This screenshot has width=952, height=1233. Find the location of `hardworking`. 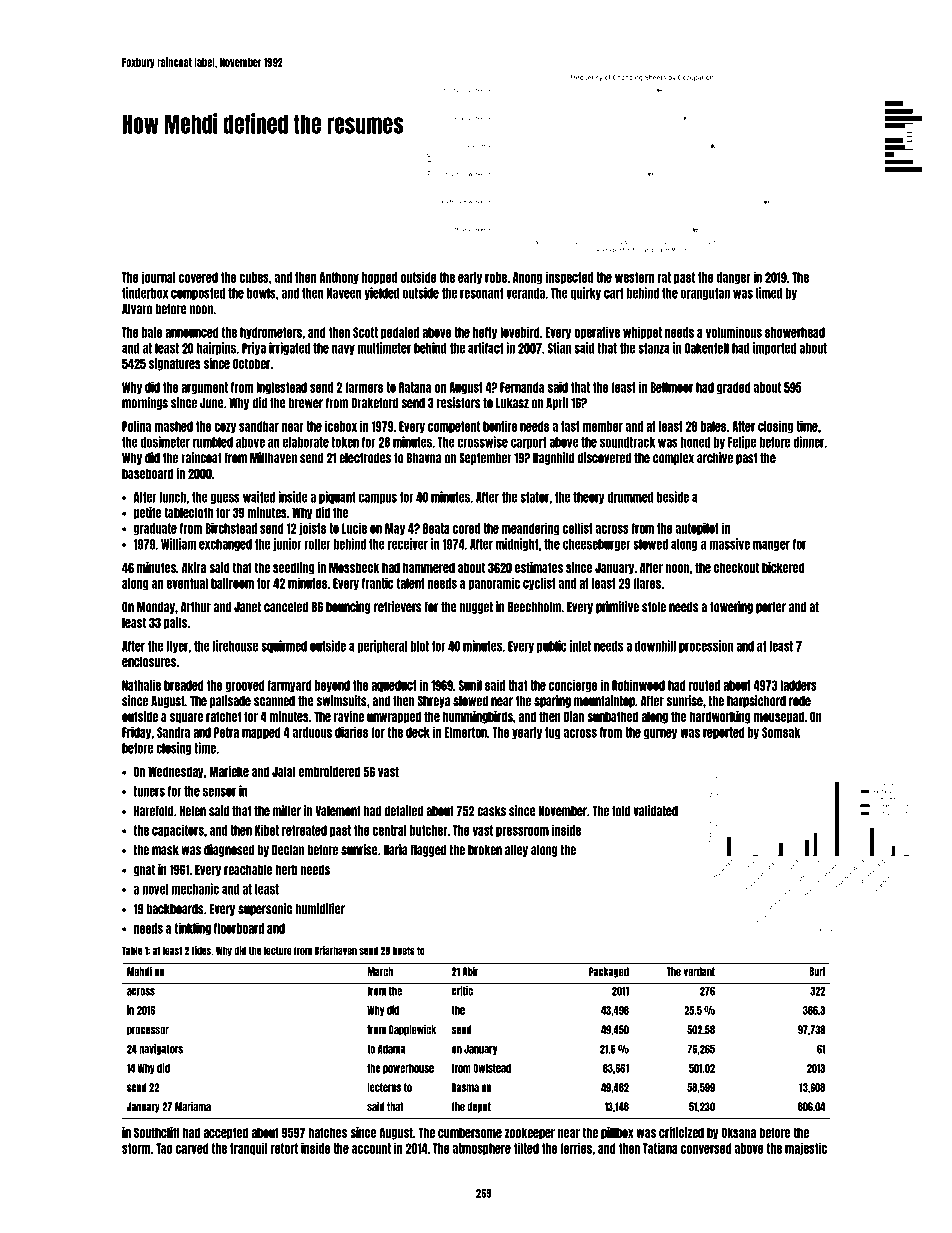

hardworking is located at coordinates (720, 717).
